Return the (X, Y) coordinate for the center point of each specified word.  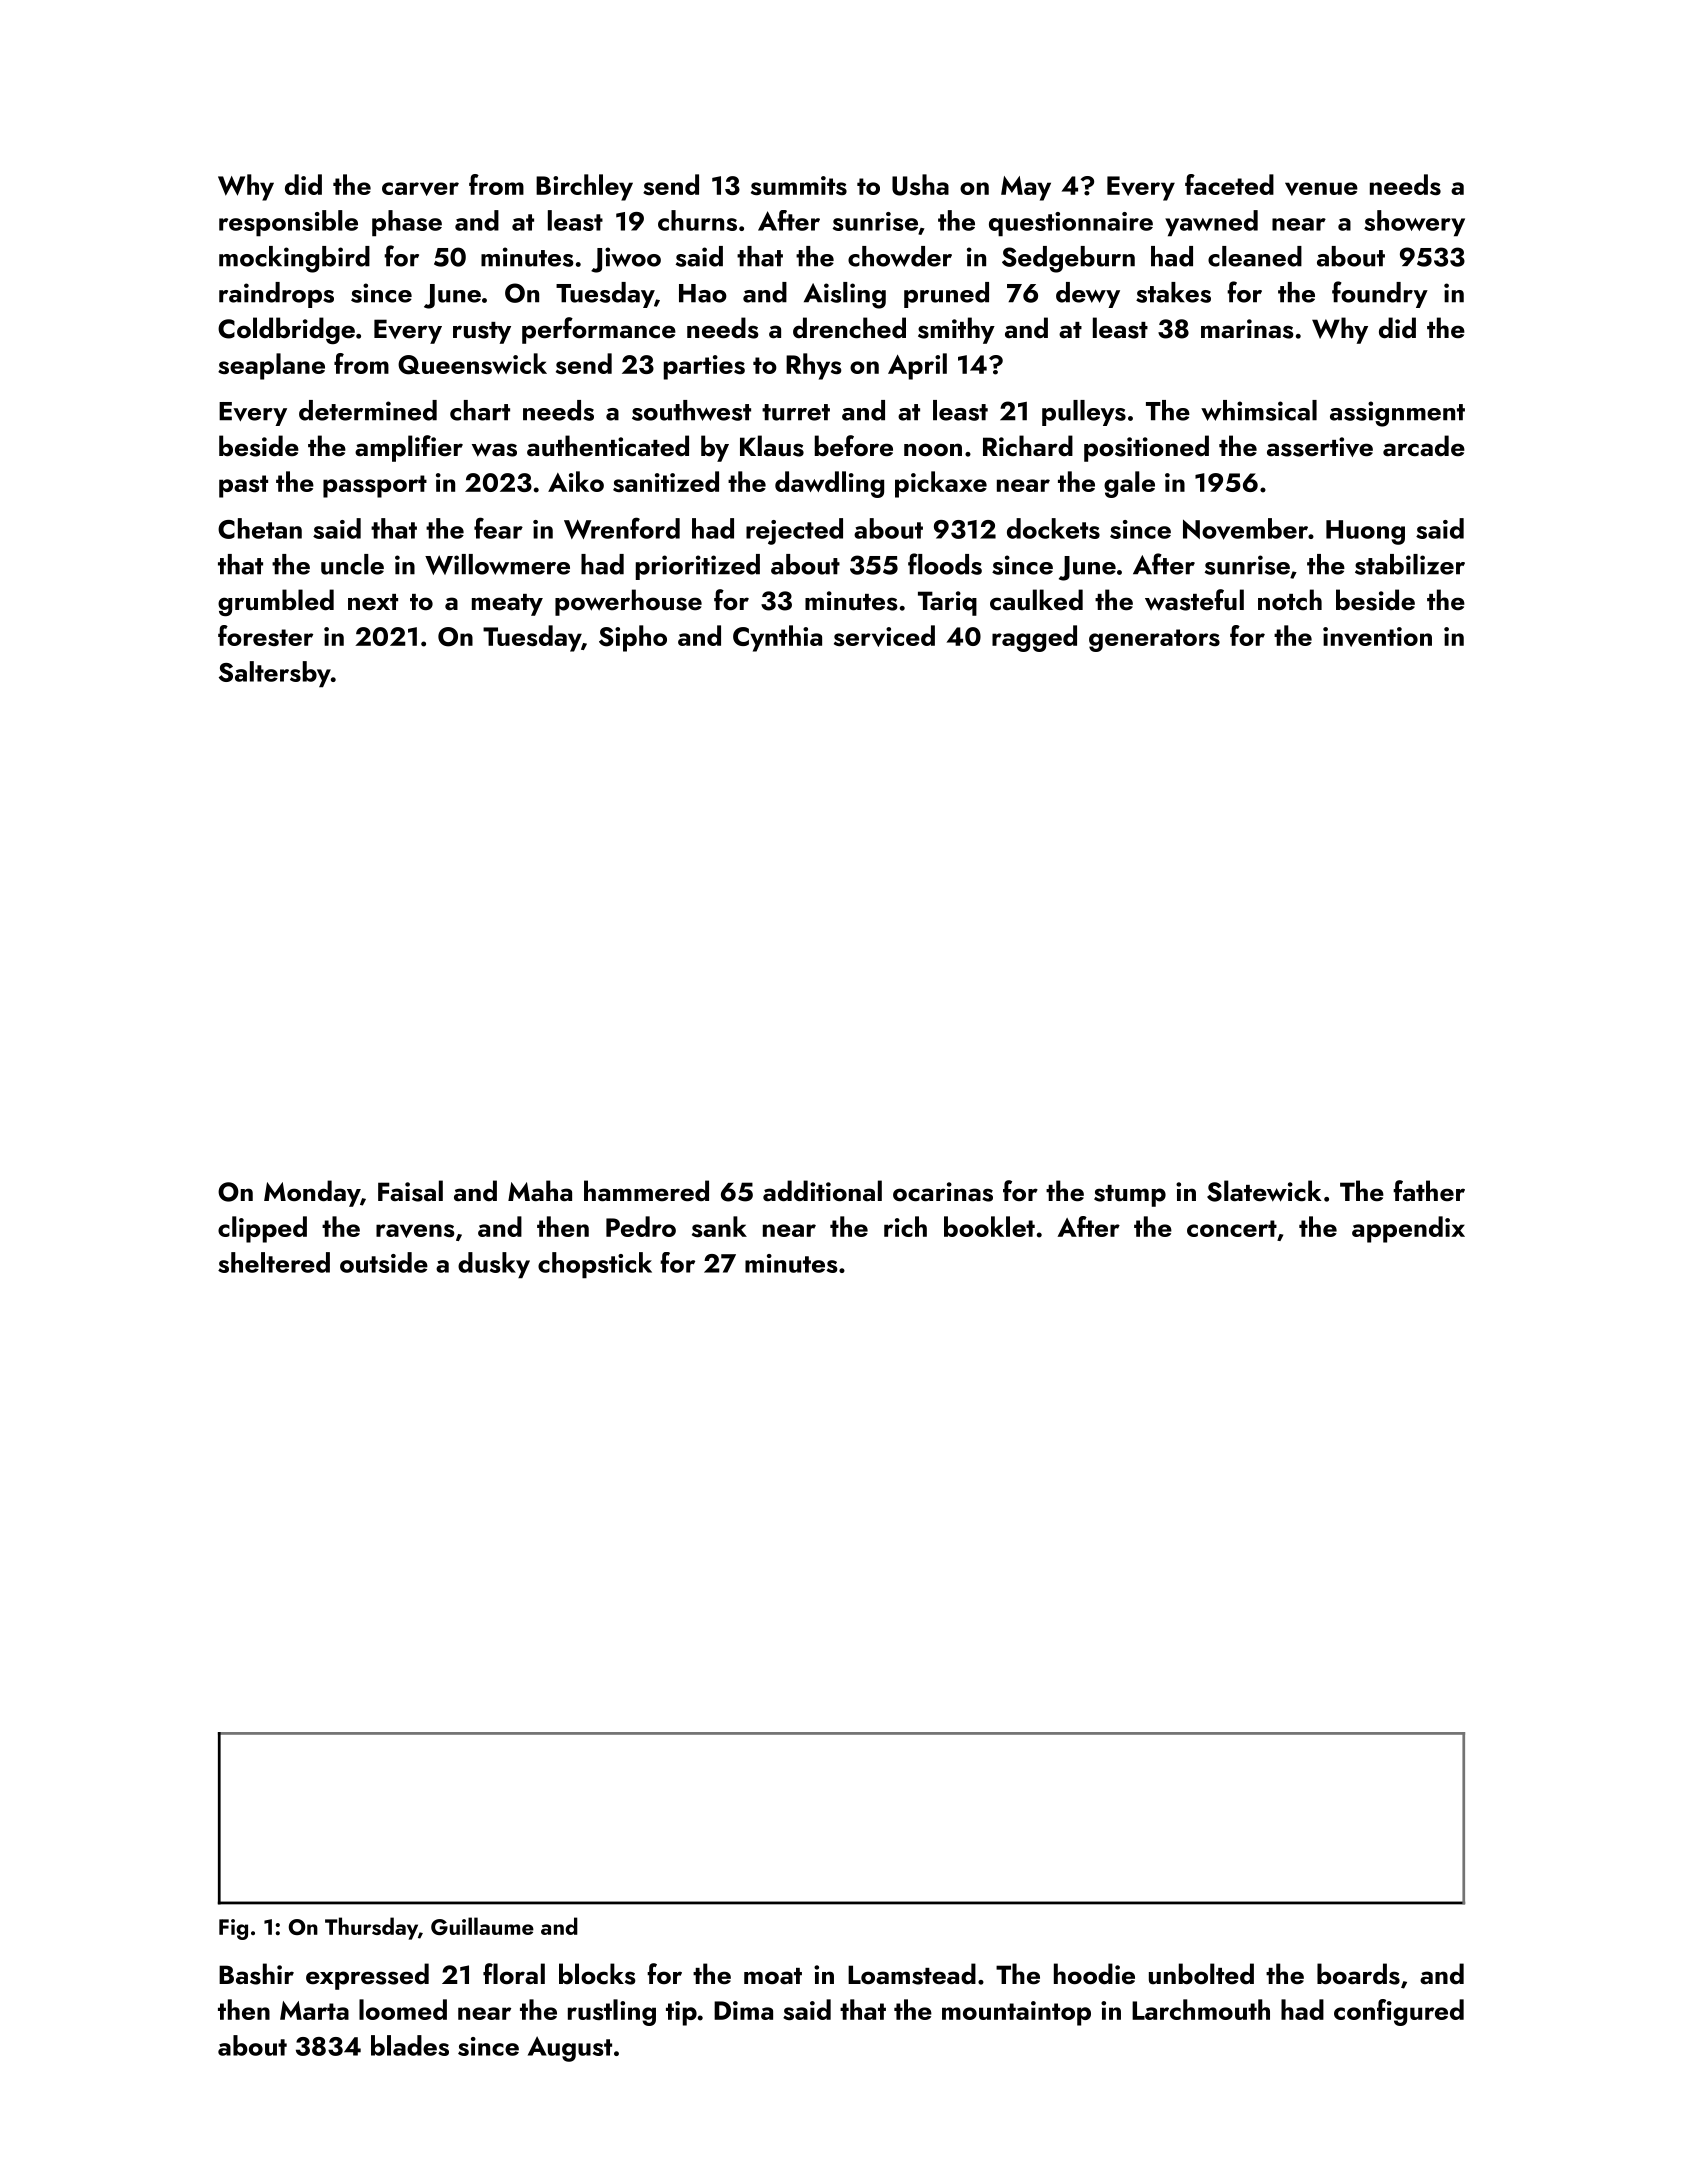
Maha (540, 1191)
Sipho (633, 638)
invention (1377, 637)
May (1026, 188)
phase (407, 223)
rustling (612, 2012)
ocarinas (943, 1192)
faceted (1229, 184)
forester (265, 635)
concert (1232, 1228)
